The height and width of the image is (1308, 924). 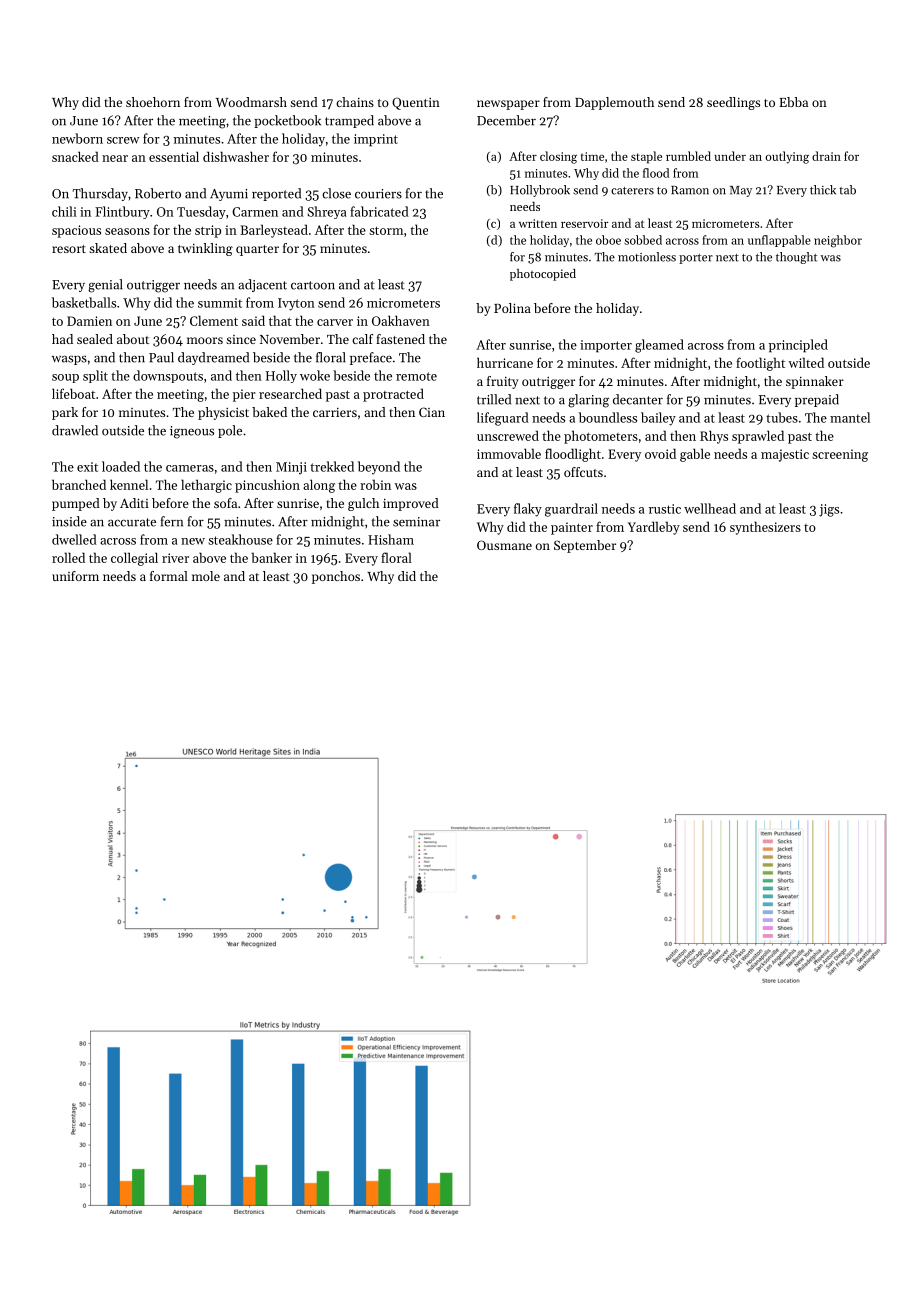 What do you see at coordinates (262, 285) in the image?
I see `adjacent` at bounding box center [262, 285].
